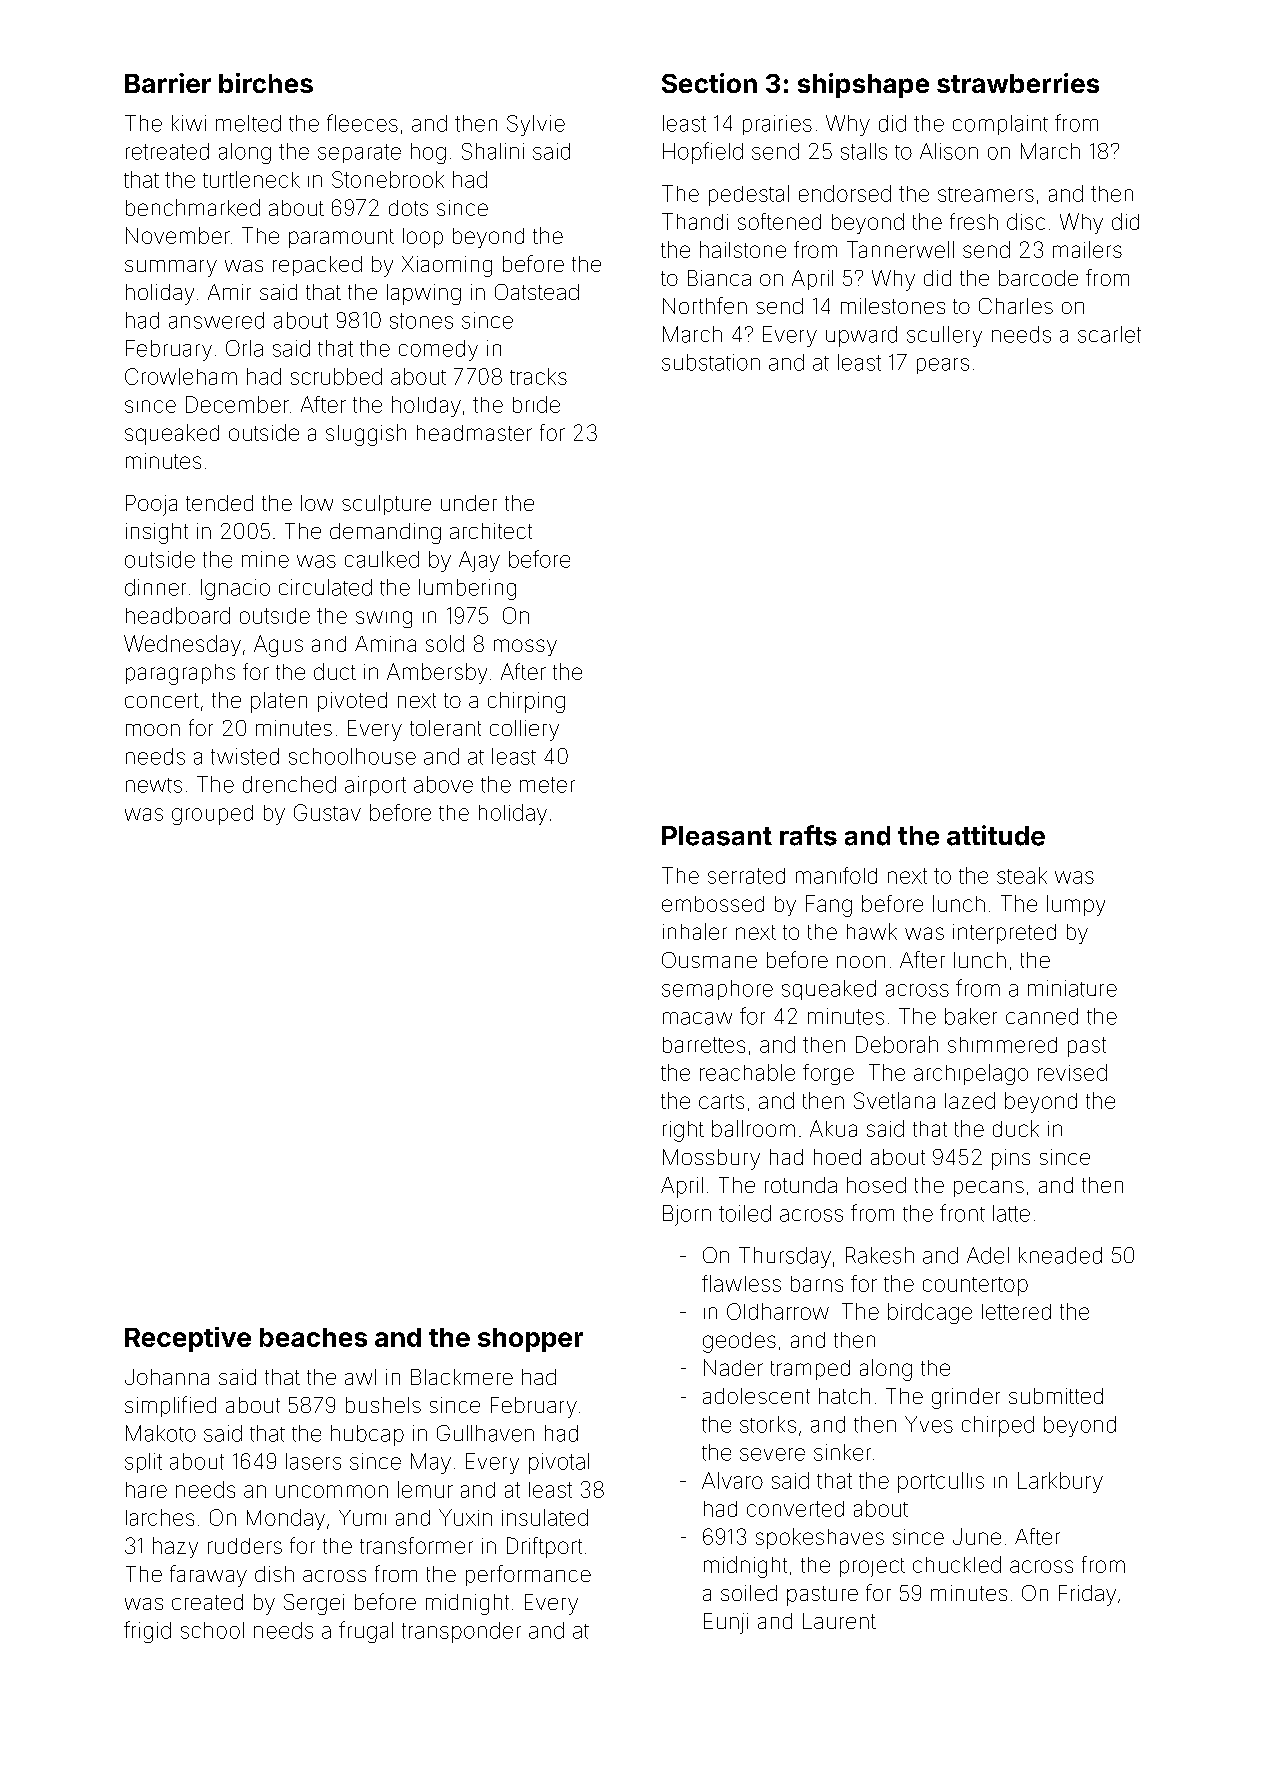 Image resolution: width=1266 pixels, height=1790 pixels. Describe the element at coordinates (1022, 875) in the screenshot. I see `steak` at that location.
